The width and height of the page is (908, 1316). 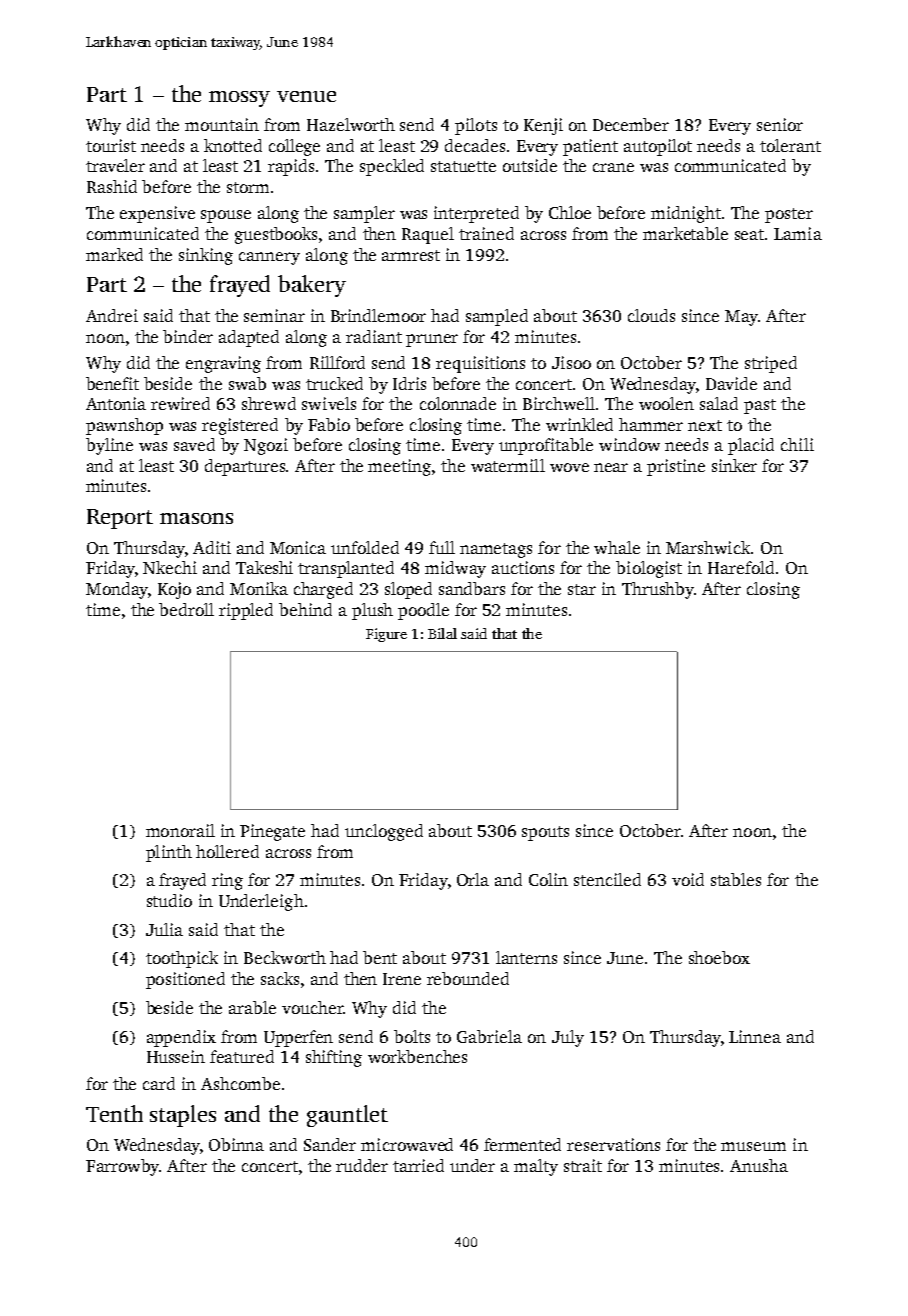 I want to click on Julia, so click(x=164, y=929).
